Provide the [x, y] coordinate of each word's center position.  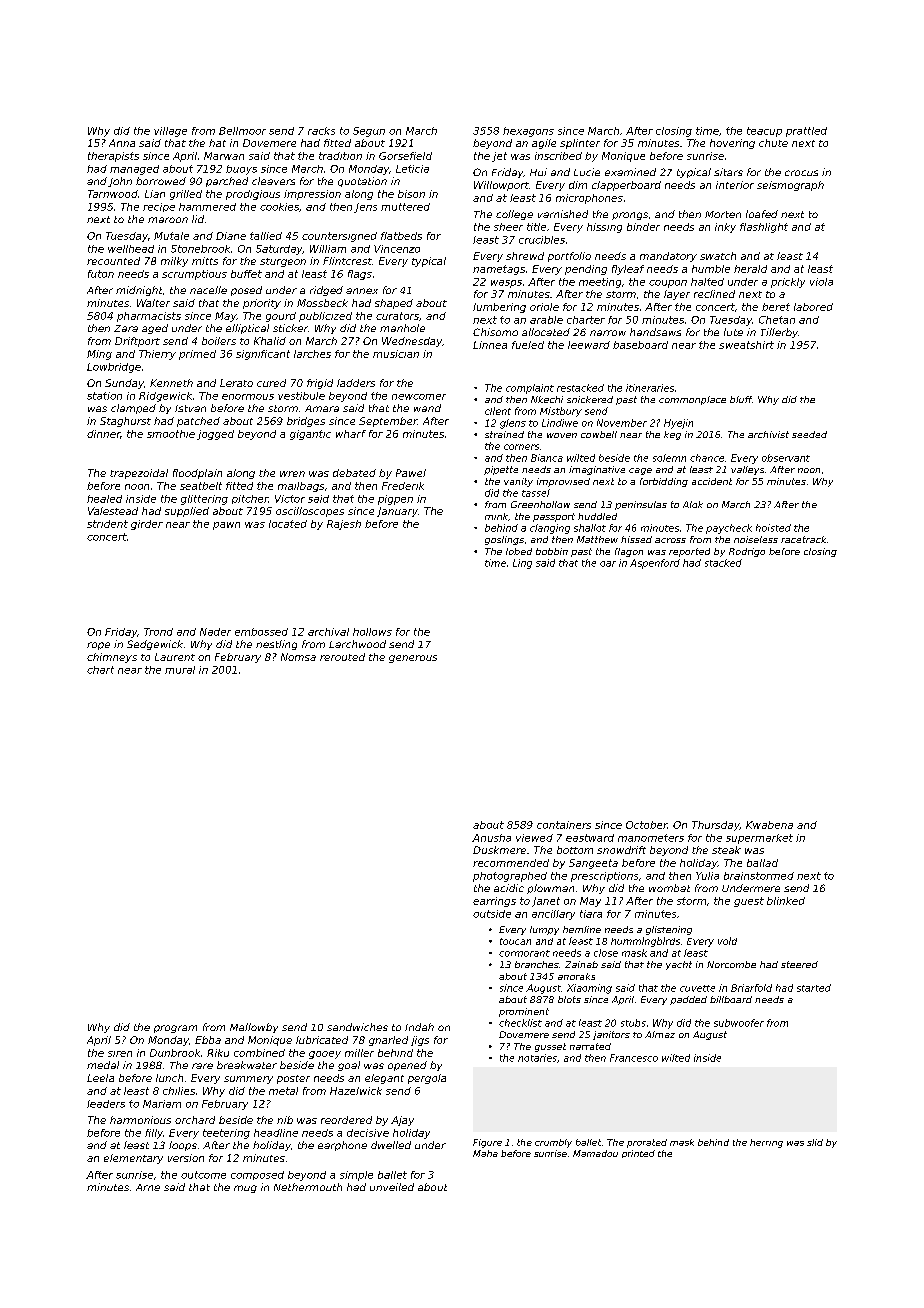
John [120, 182]
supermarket [759, 839]
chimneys [112, 658]
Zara [126, 328]
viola [821, 282]
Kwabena [769, 825]
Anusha [491, 838]
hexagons [528, 132]
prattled [806, 132]
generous [413, 659]
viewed [534, 838]
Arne [148, 1187]
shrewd [525, 256]
